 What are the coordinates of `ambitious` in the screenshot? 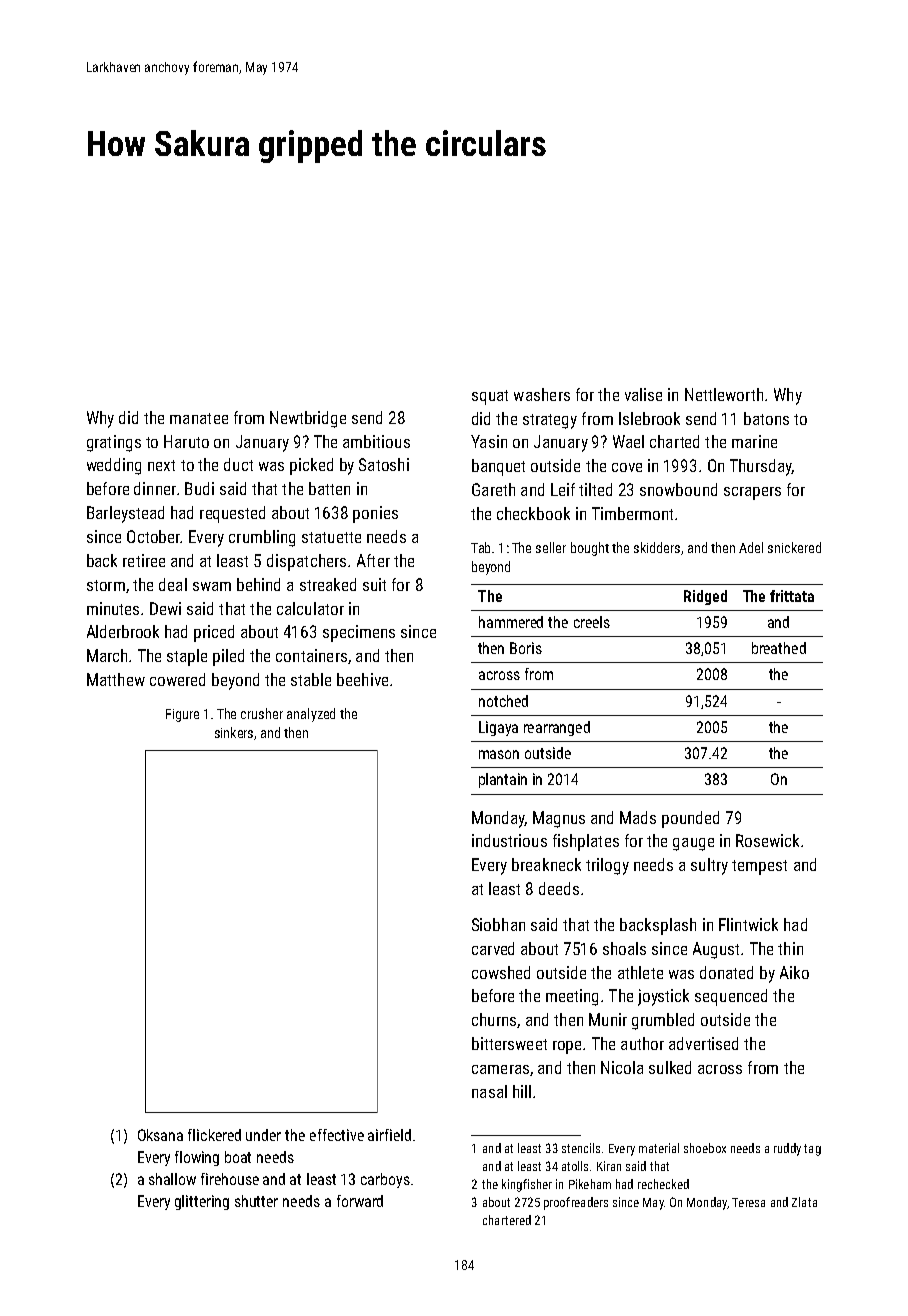 It's located at (376, 441).
